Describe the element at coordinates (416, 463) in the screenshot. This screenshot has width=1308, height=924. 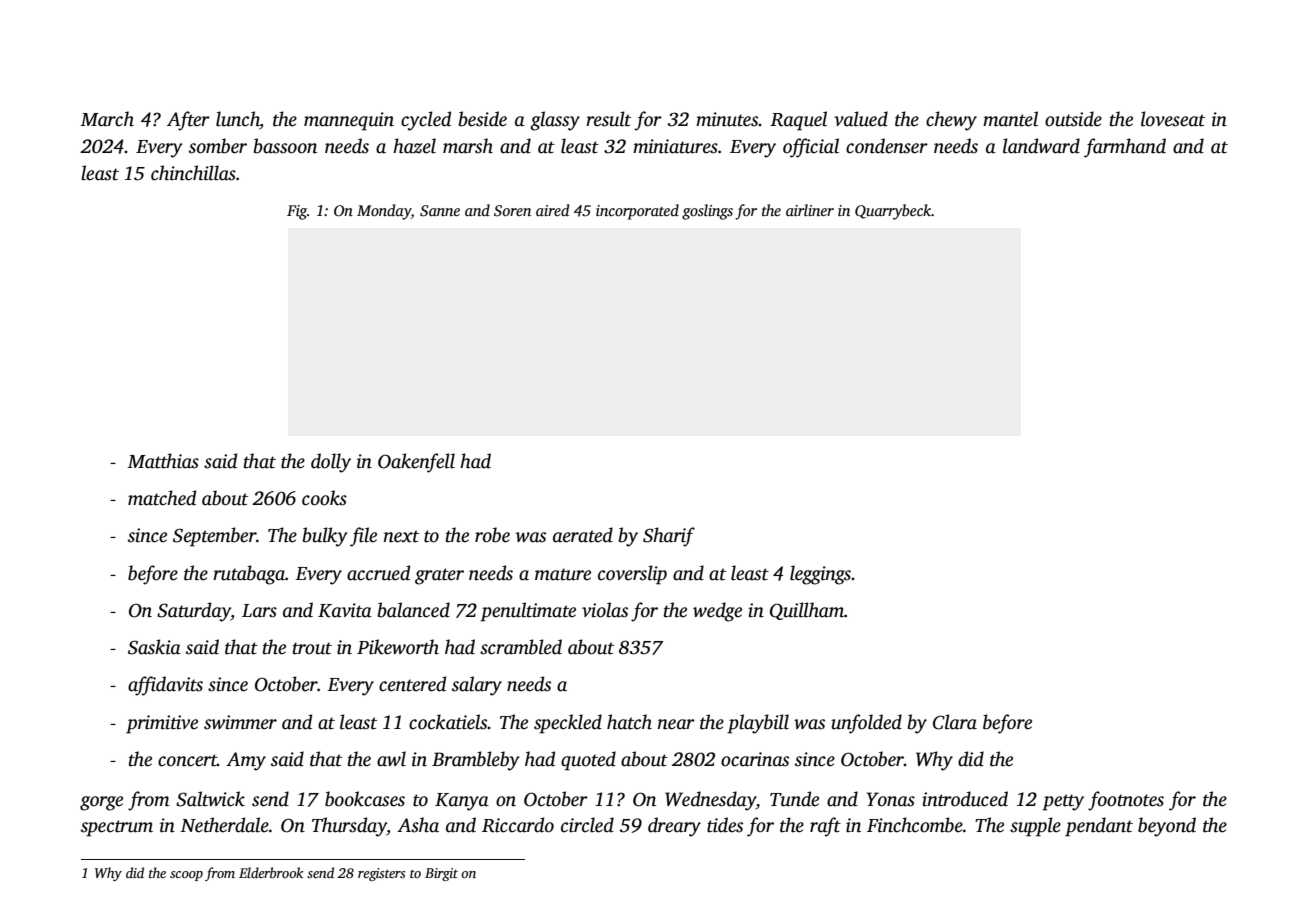
I see `Oakenfell` at that location.
